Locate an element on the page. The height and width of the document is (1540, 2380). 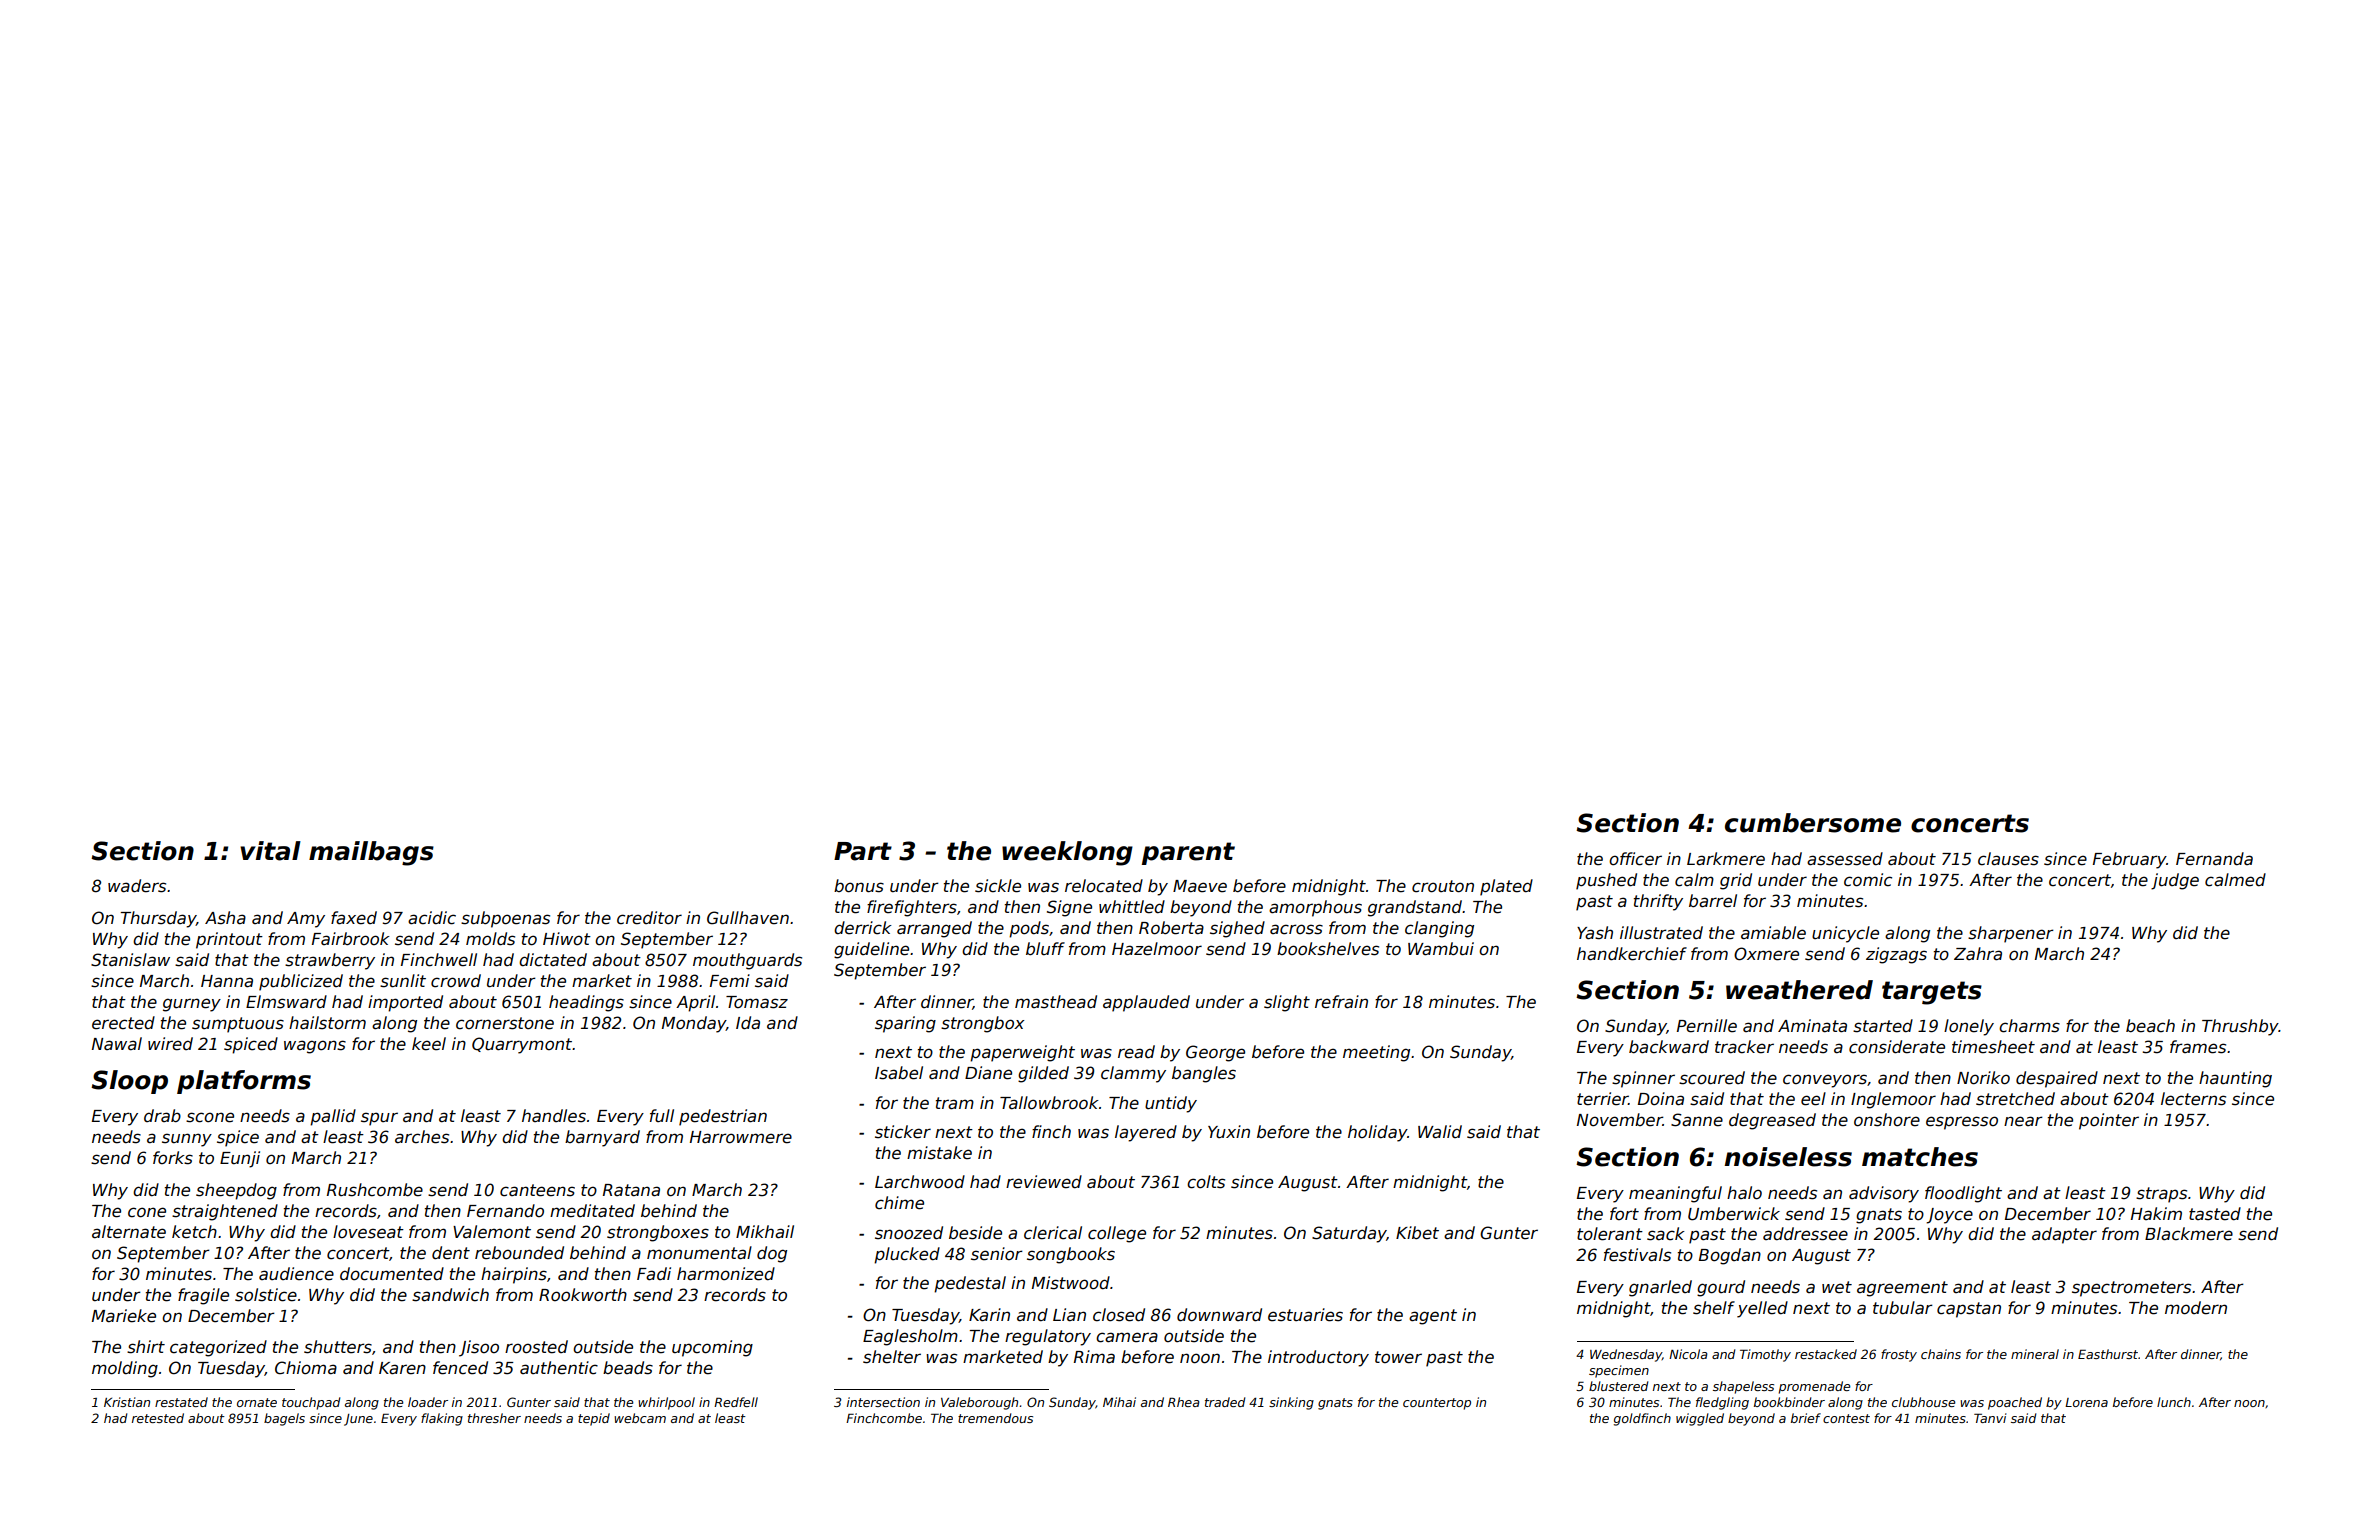
mistake is located at coordinates (939, 1153).
